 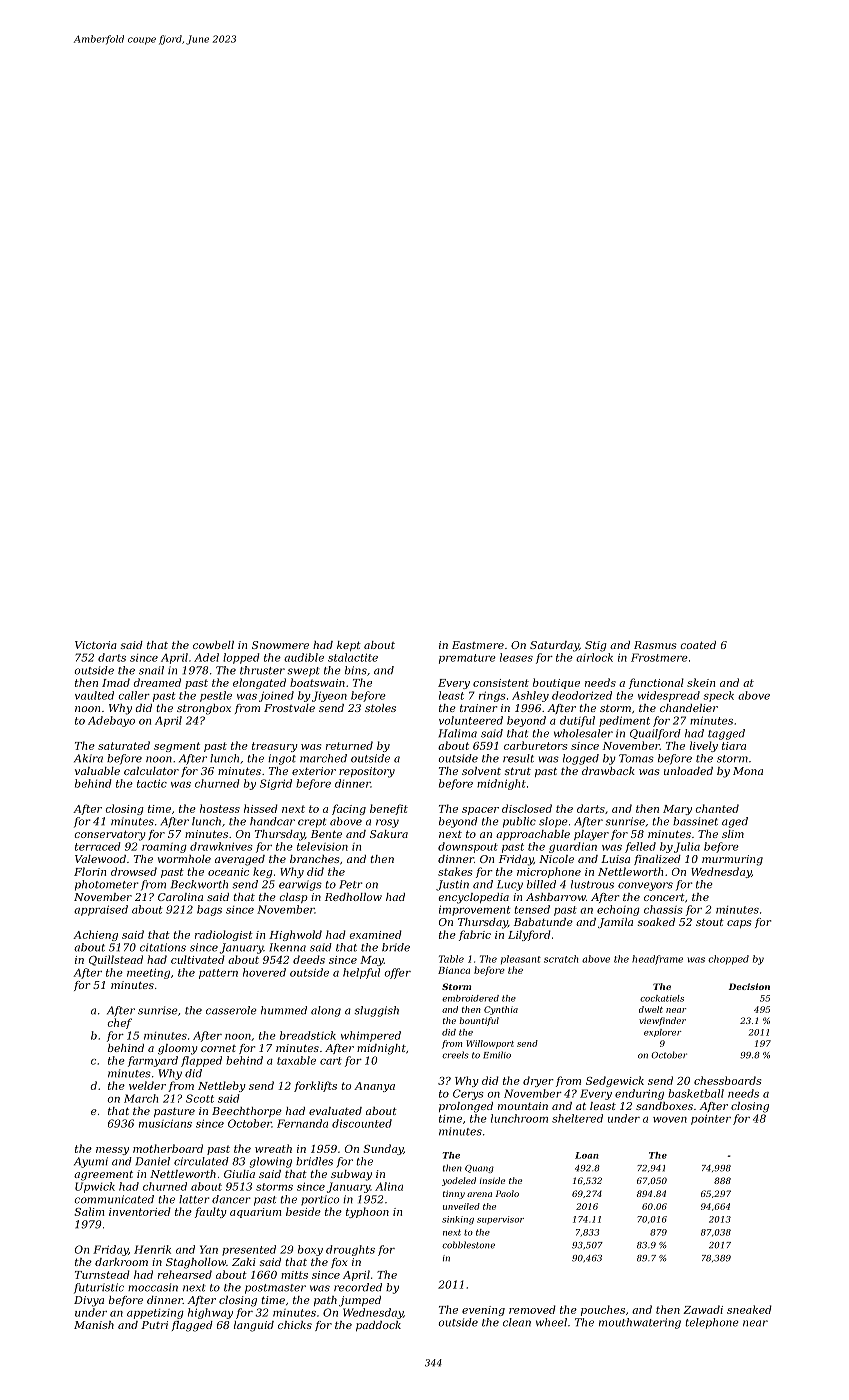 I want to click on chandelier, so click(x=689, y=708).
